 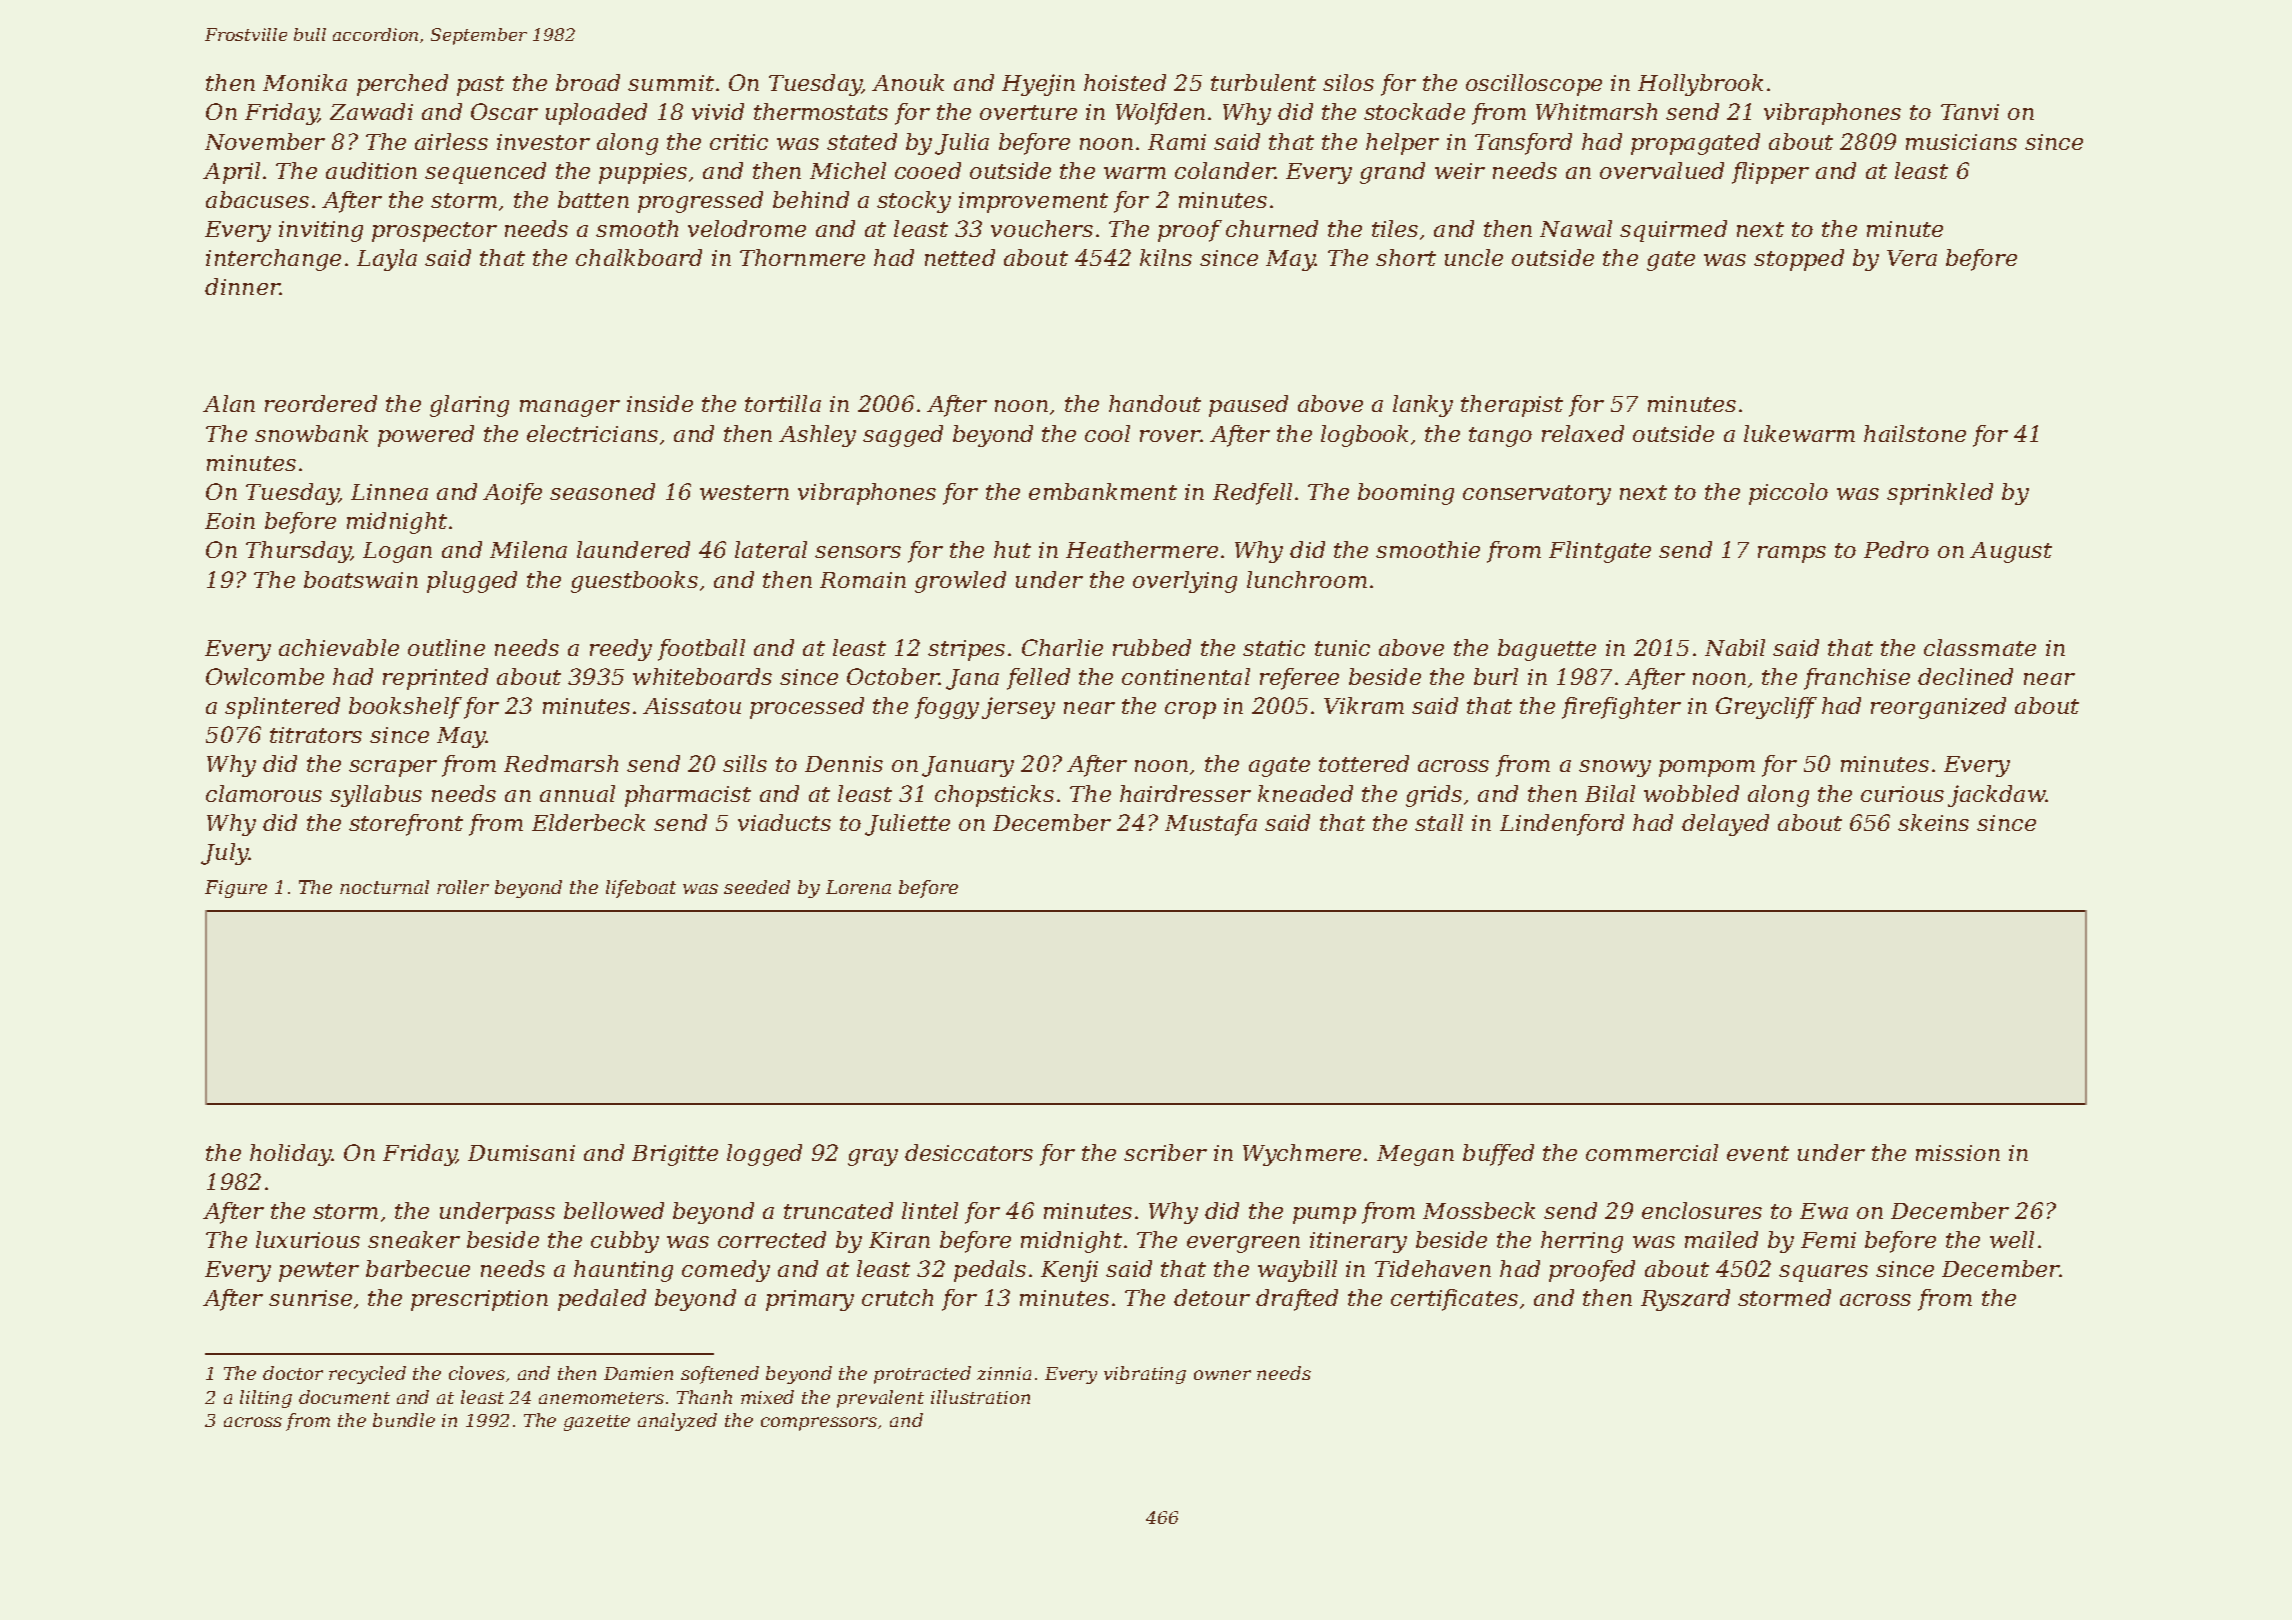 I want to click on storefront, so click(x=406, y=825).
